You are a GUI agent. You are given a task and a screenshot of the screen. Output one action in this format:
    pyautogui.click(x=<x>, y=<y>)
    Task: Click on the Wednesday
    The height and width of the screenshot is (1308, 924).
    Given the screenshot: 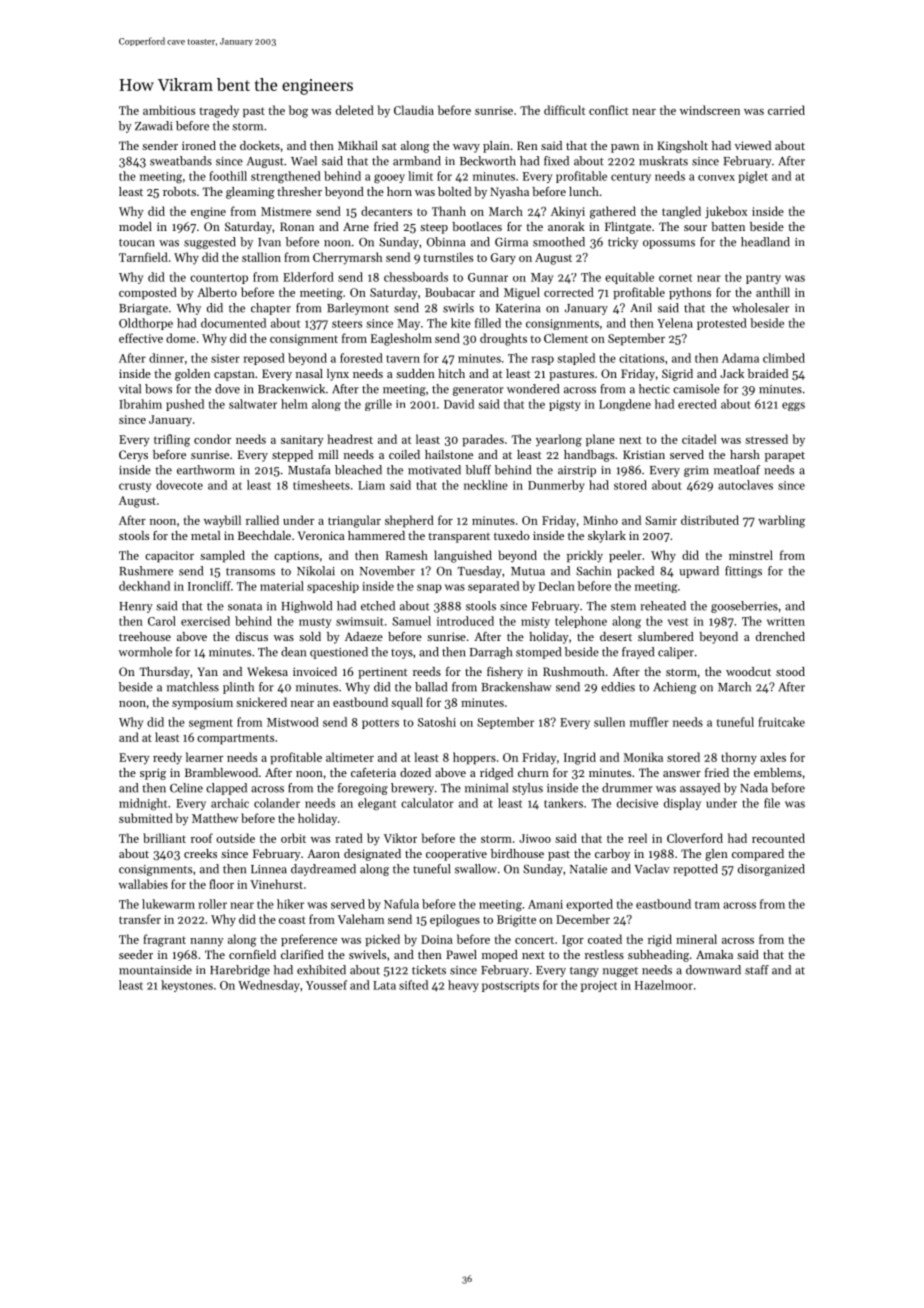 What is the action you would take?
    pyautogui.click(x=269, y=986)
